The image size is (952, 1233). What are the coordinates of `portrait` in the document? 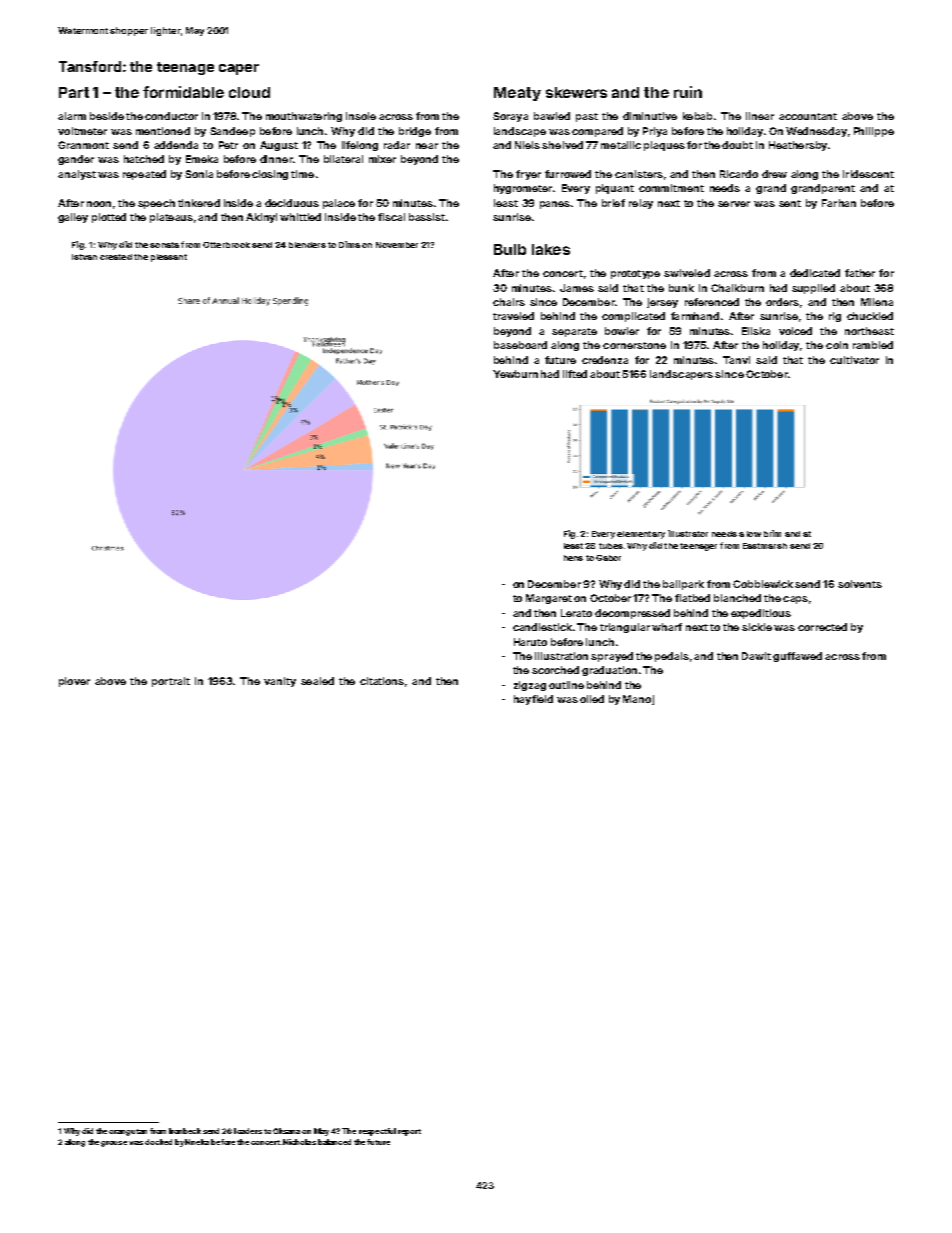 It's located at (171, 682).
